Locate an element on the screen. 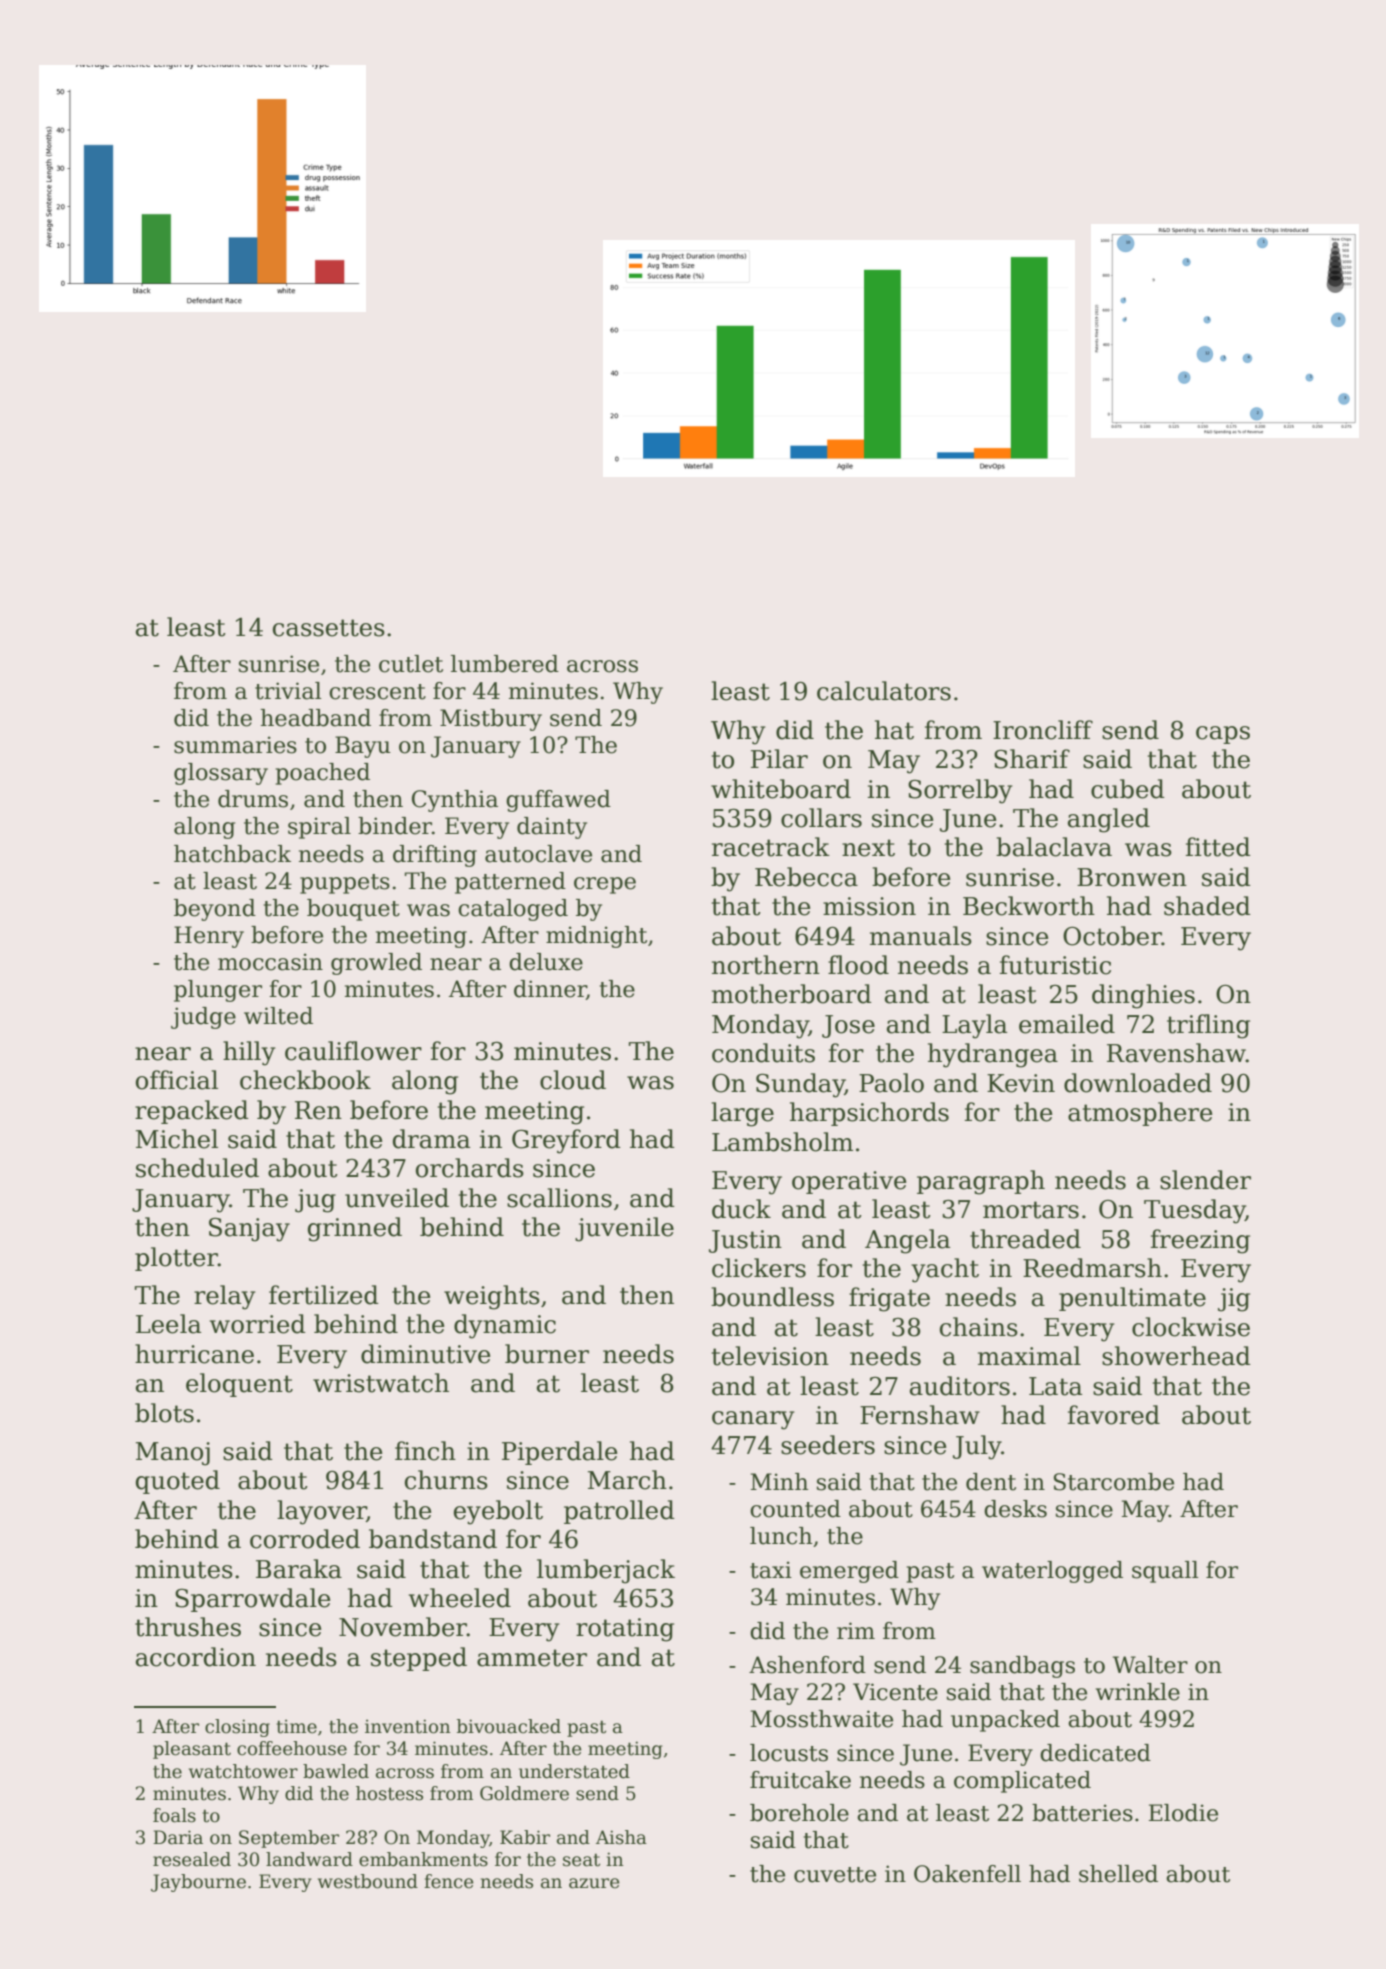 This screenshot has width=1386, height=1969. scheduled is located at coordinates (197, 1168).
